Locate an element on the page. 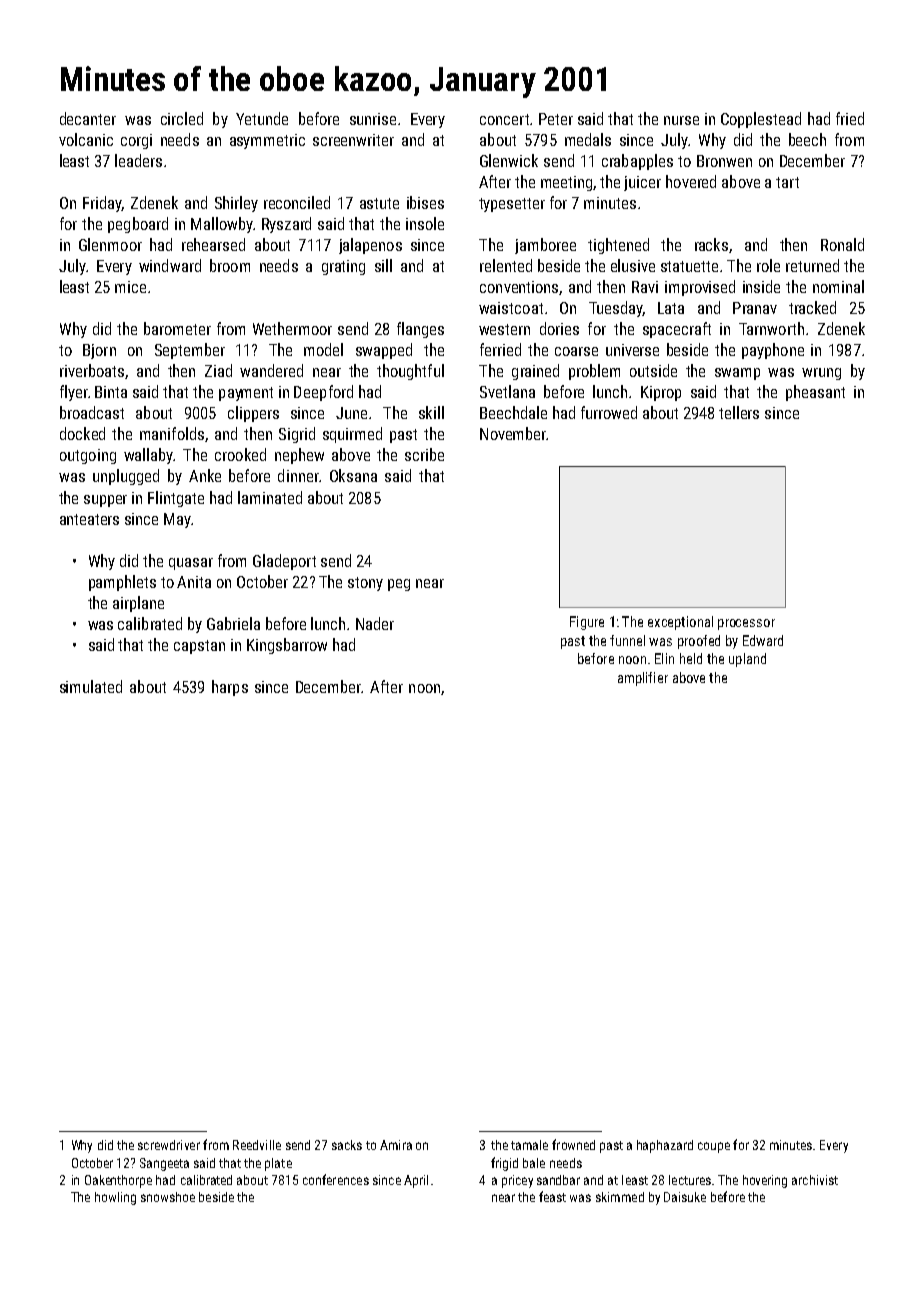 The width and height of the page is (924, 1308). coupe is located at coordinates (714, 1147).
